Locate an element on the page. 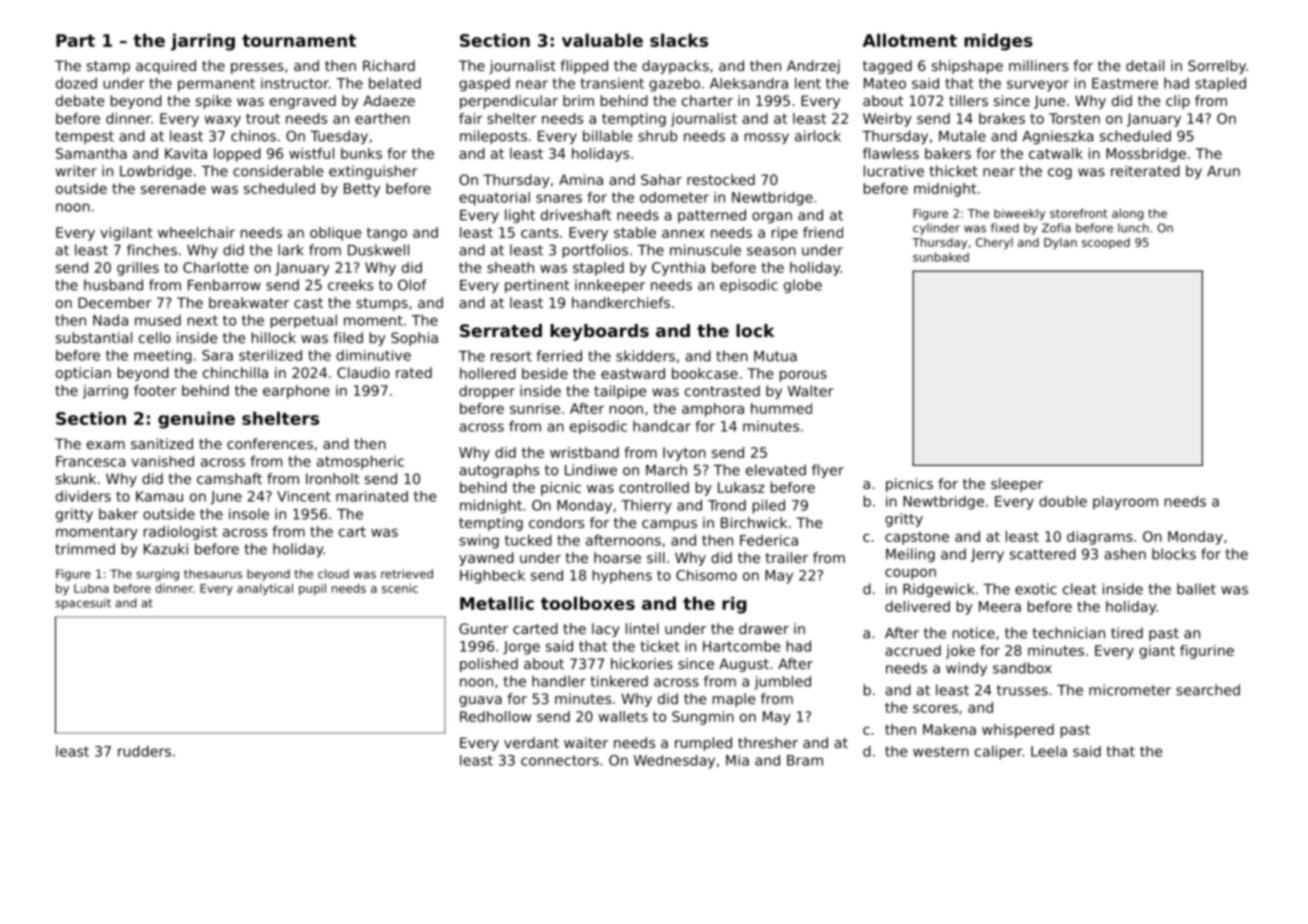 This document has width=1308, height=924. cloud is located at coordinates (333, 574).
